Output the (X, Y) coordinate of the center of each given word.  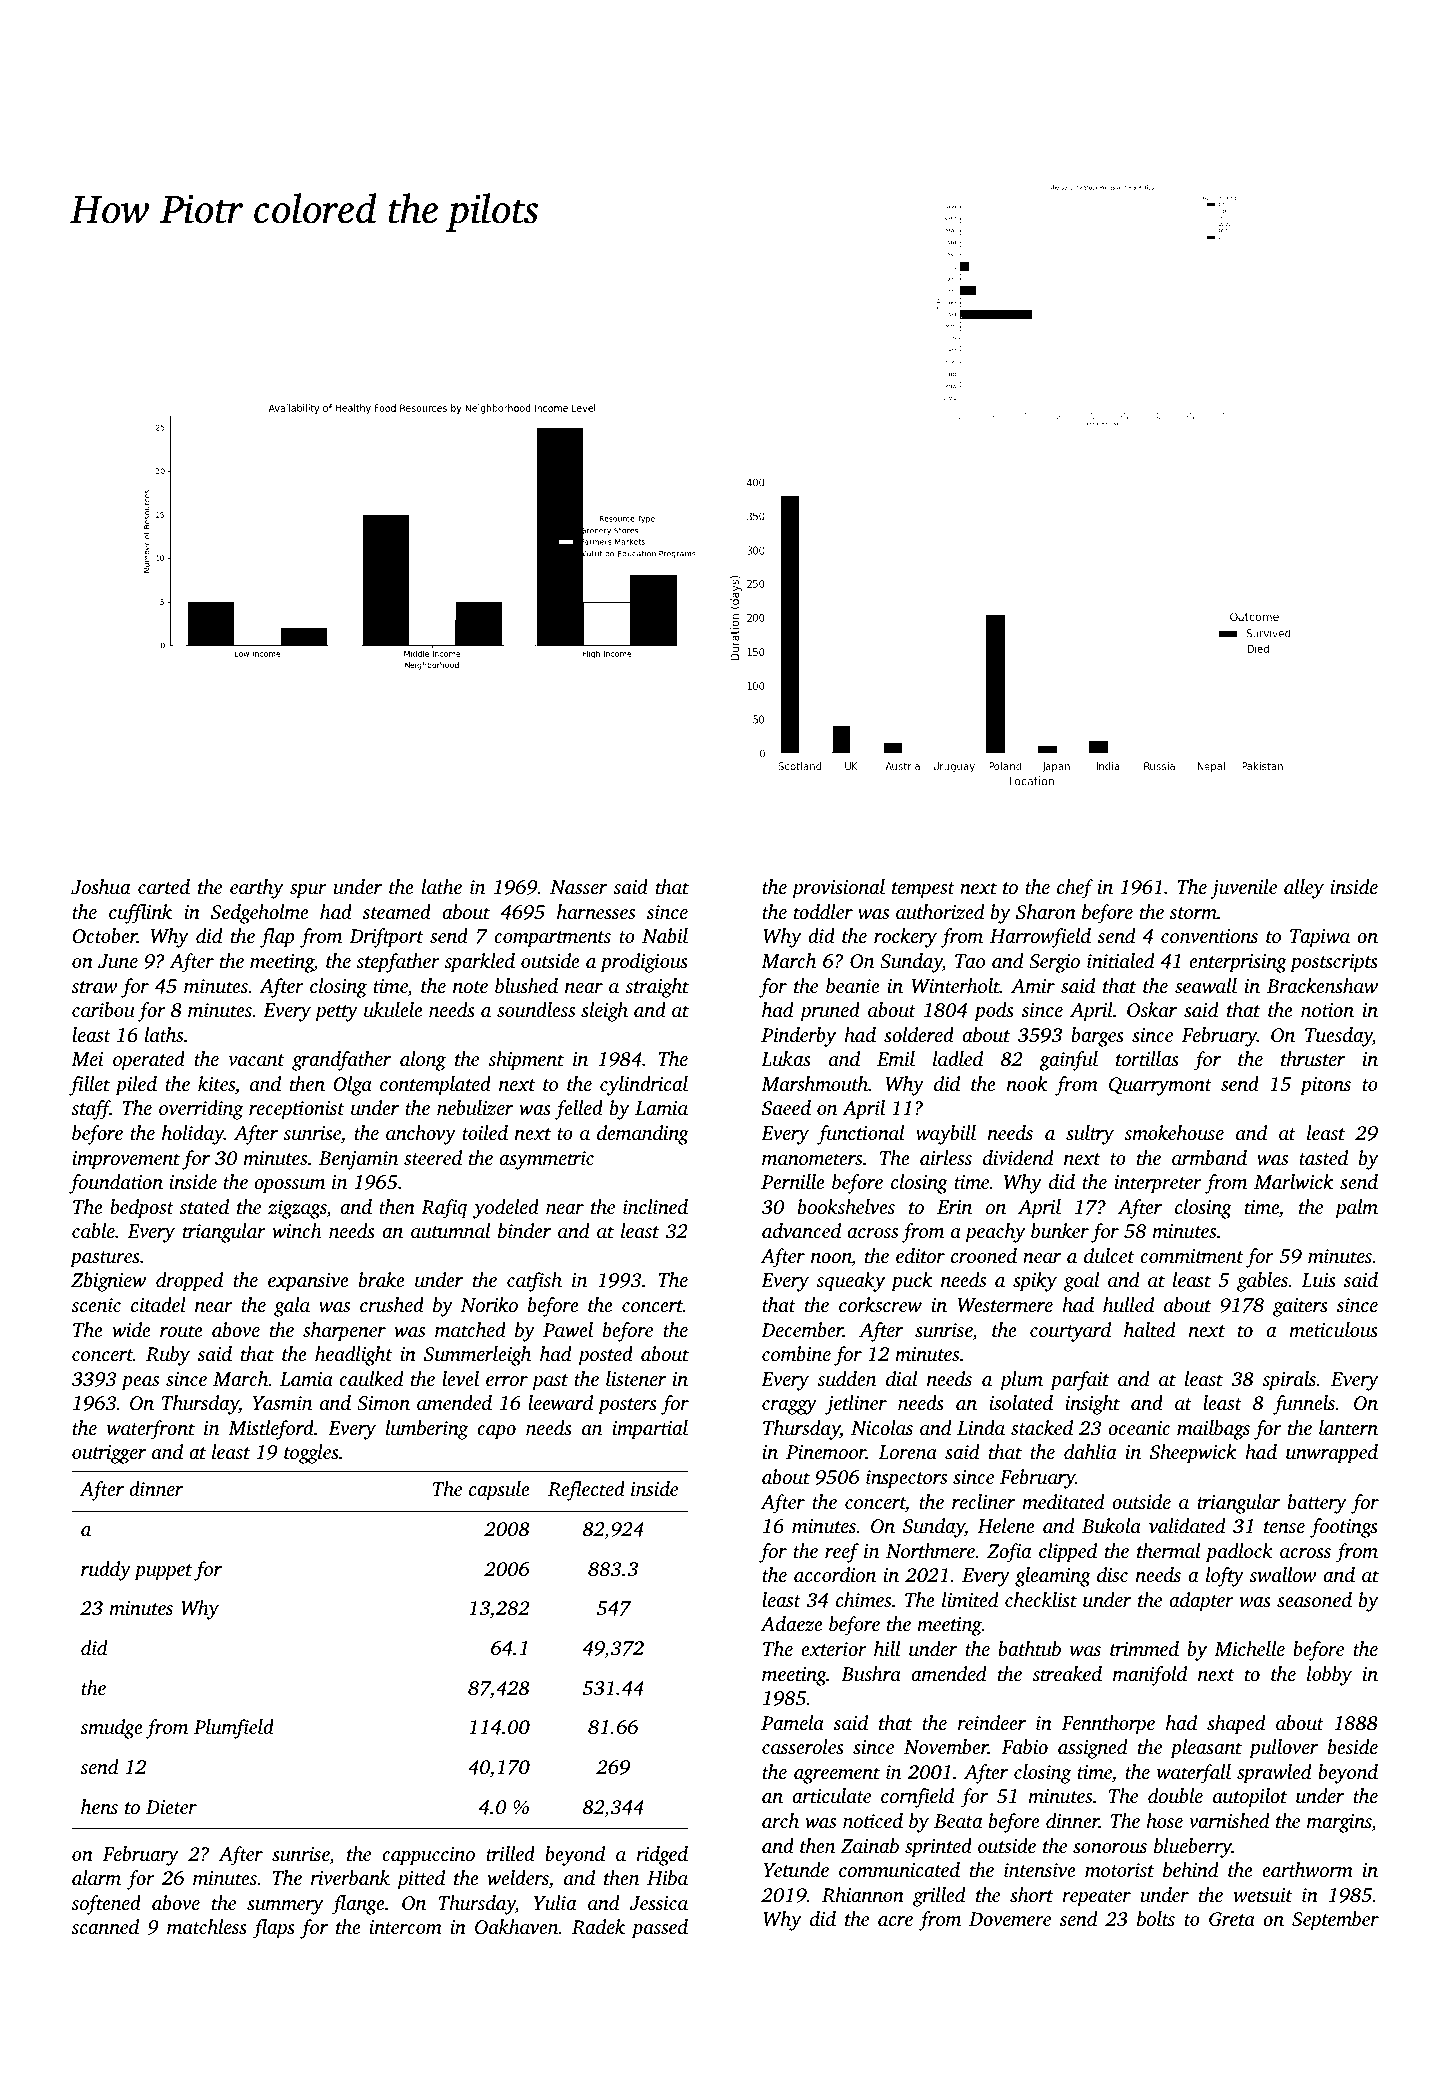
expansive (308, 1282)
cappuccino (428, 1856)
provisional (838, 889)
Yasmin (282, 1403)
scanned (105, 1926)
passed (659, 1929)
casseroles (803, 1746)
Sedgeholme (260, 914)
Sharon (1046, 912)
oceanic (1139, 1428)
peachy (995, 1233)
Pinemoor (826, 1452)
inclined (655, 1206)
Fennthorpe (1108, 1725)
